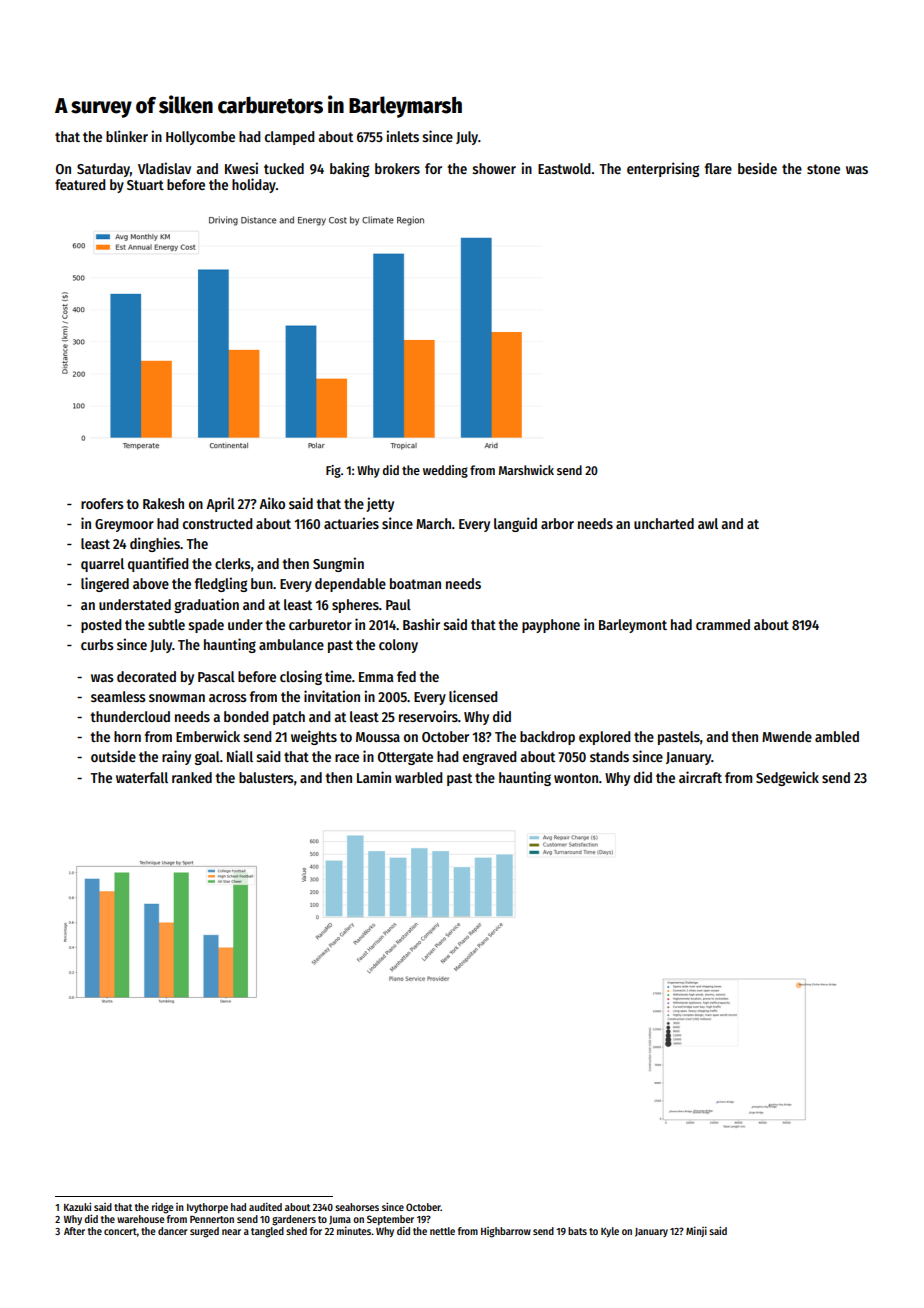 The height and width of the document is (1308, 924). I want to click on licensed, so click(473, 696).
